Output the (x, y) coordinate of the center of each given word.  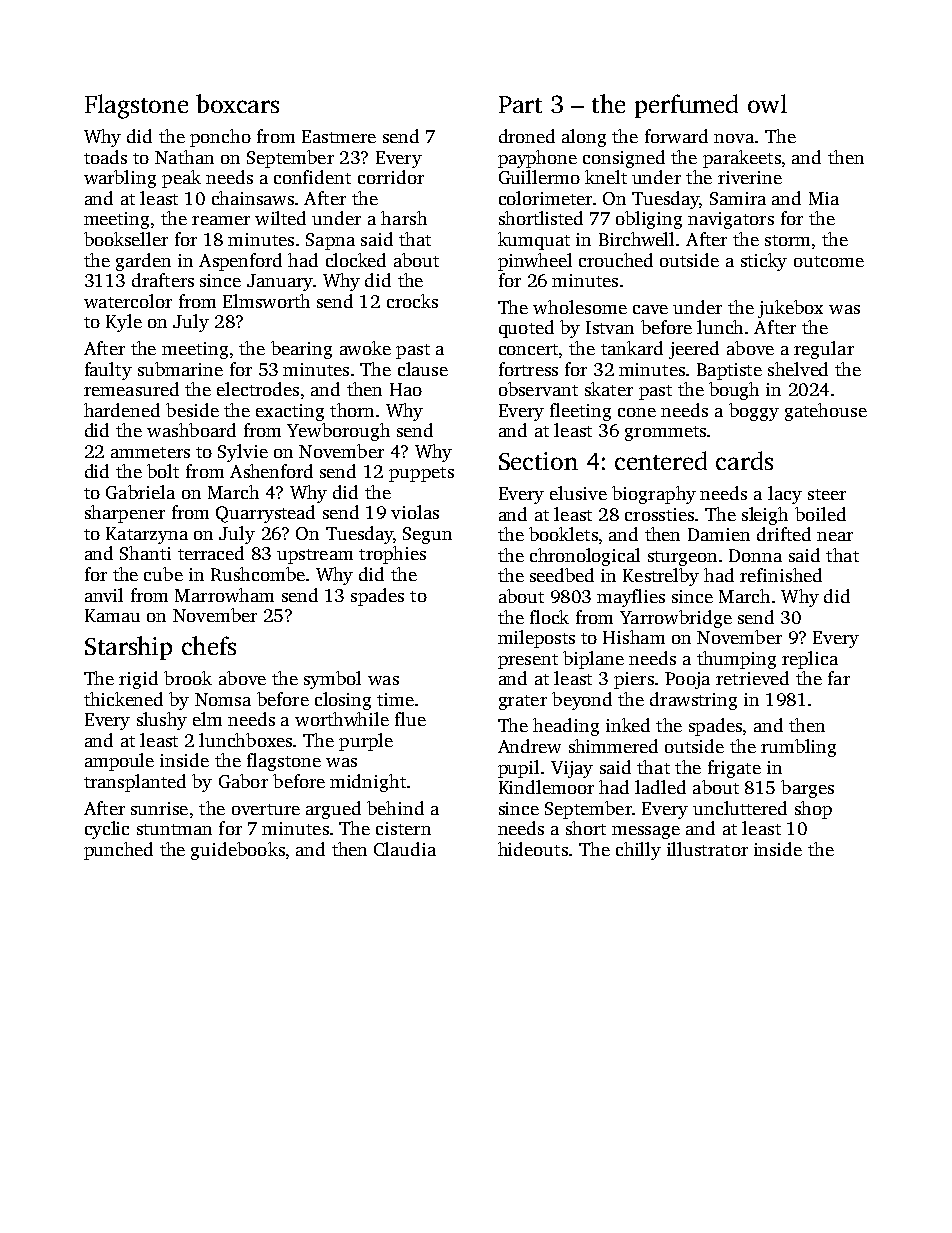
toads (105, 157)
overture (266, 809)
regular (824, 350)
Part (520, 104)
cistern (403, 828)
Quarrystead (265, 514)
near (835, 536)
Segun (427, 535)
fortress (528, 369)
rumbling (798, 748)
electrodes (258, 389)
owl (767, 103)
